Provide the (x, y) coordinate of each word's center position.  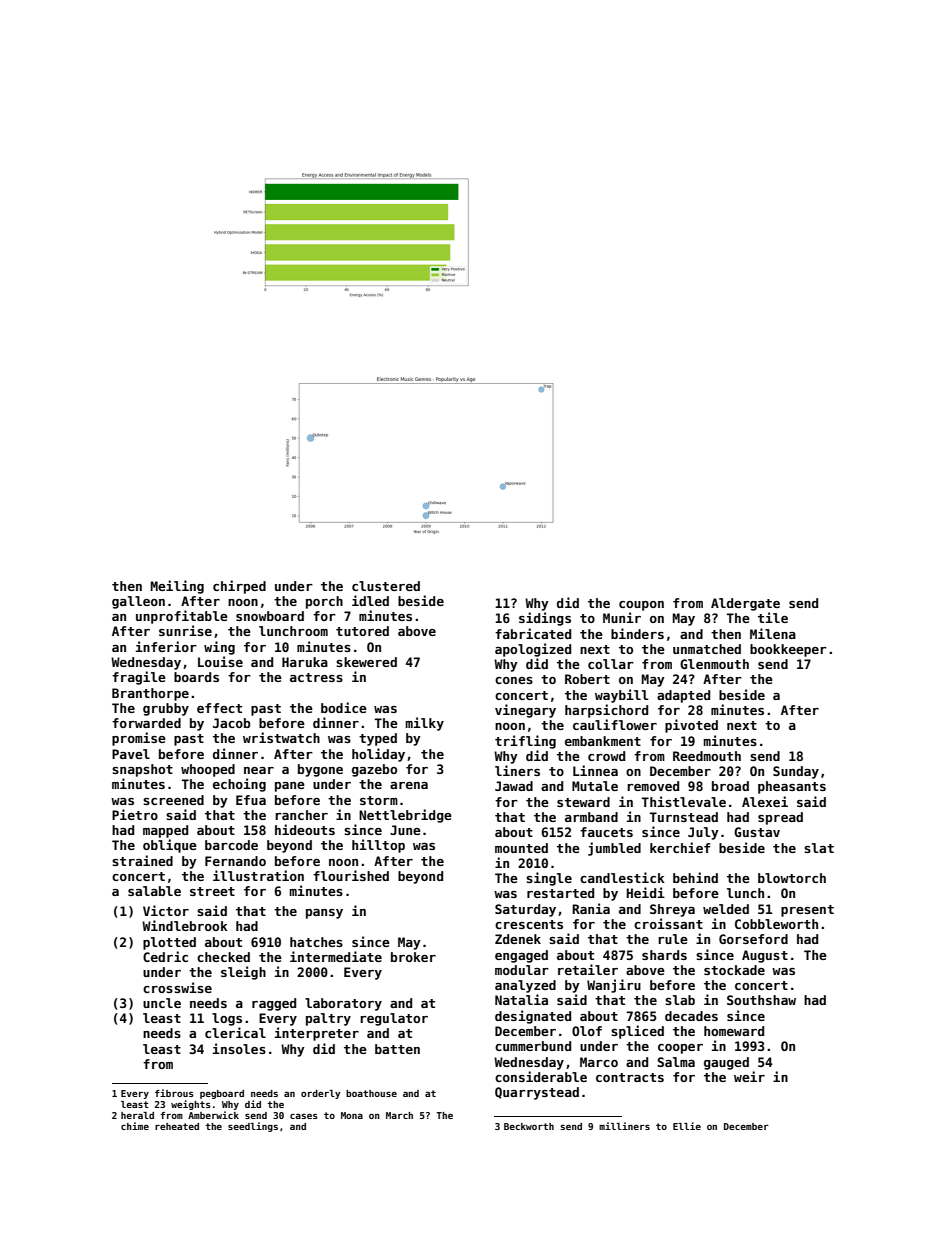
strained (142, 860)
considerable (541, 1076)
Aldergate (745, 604)
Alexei (765, 801)
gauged (726, 1063)
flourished (351, 875)
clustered (386, 586)
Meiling (177, 587)
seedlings (253, 1127)
